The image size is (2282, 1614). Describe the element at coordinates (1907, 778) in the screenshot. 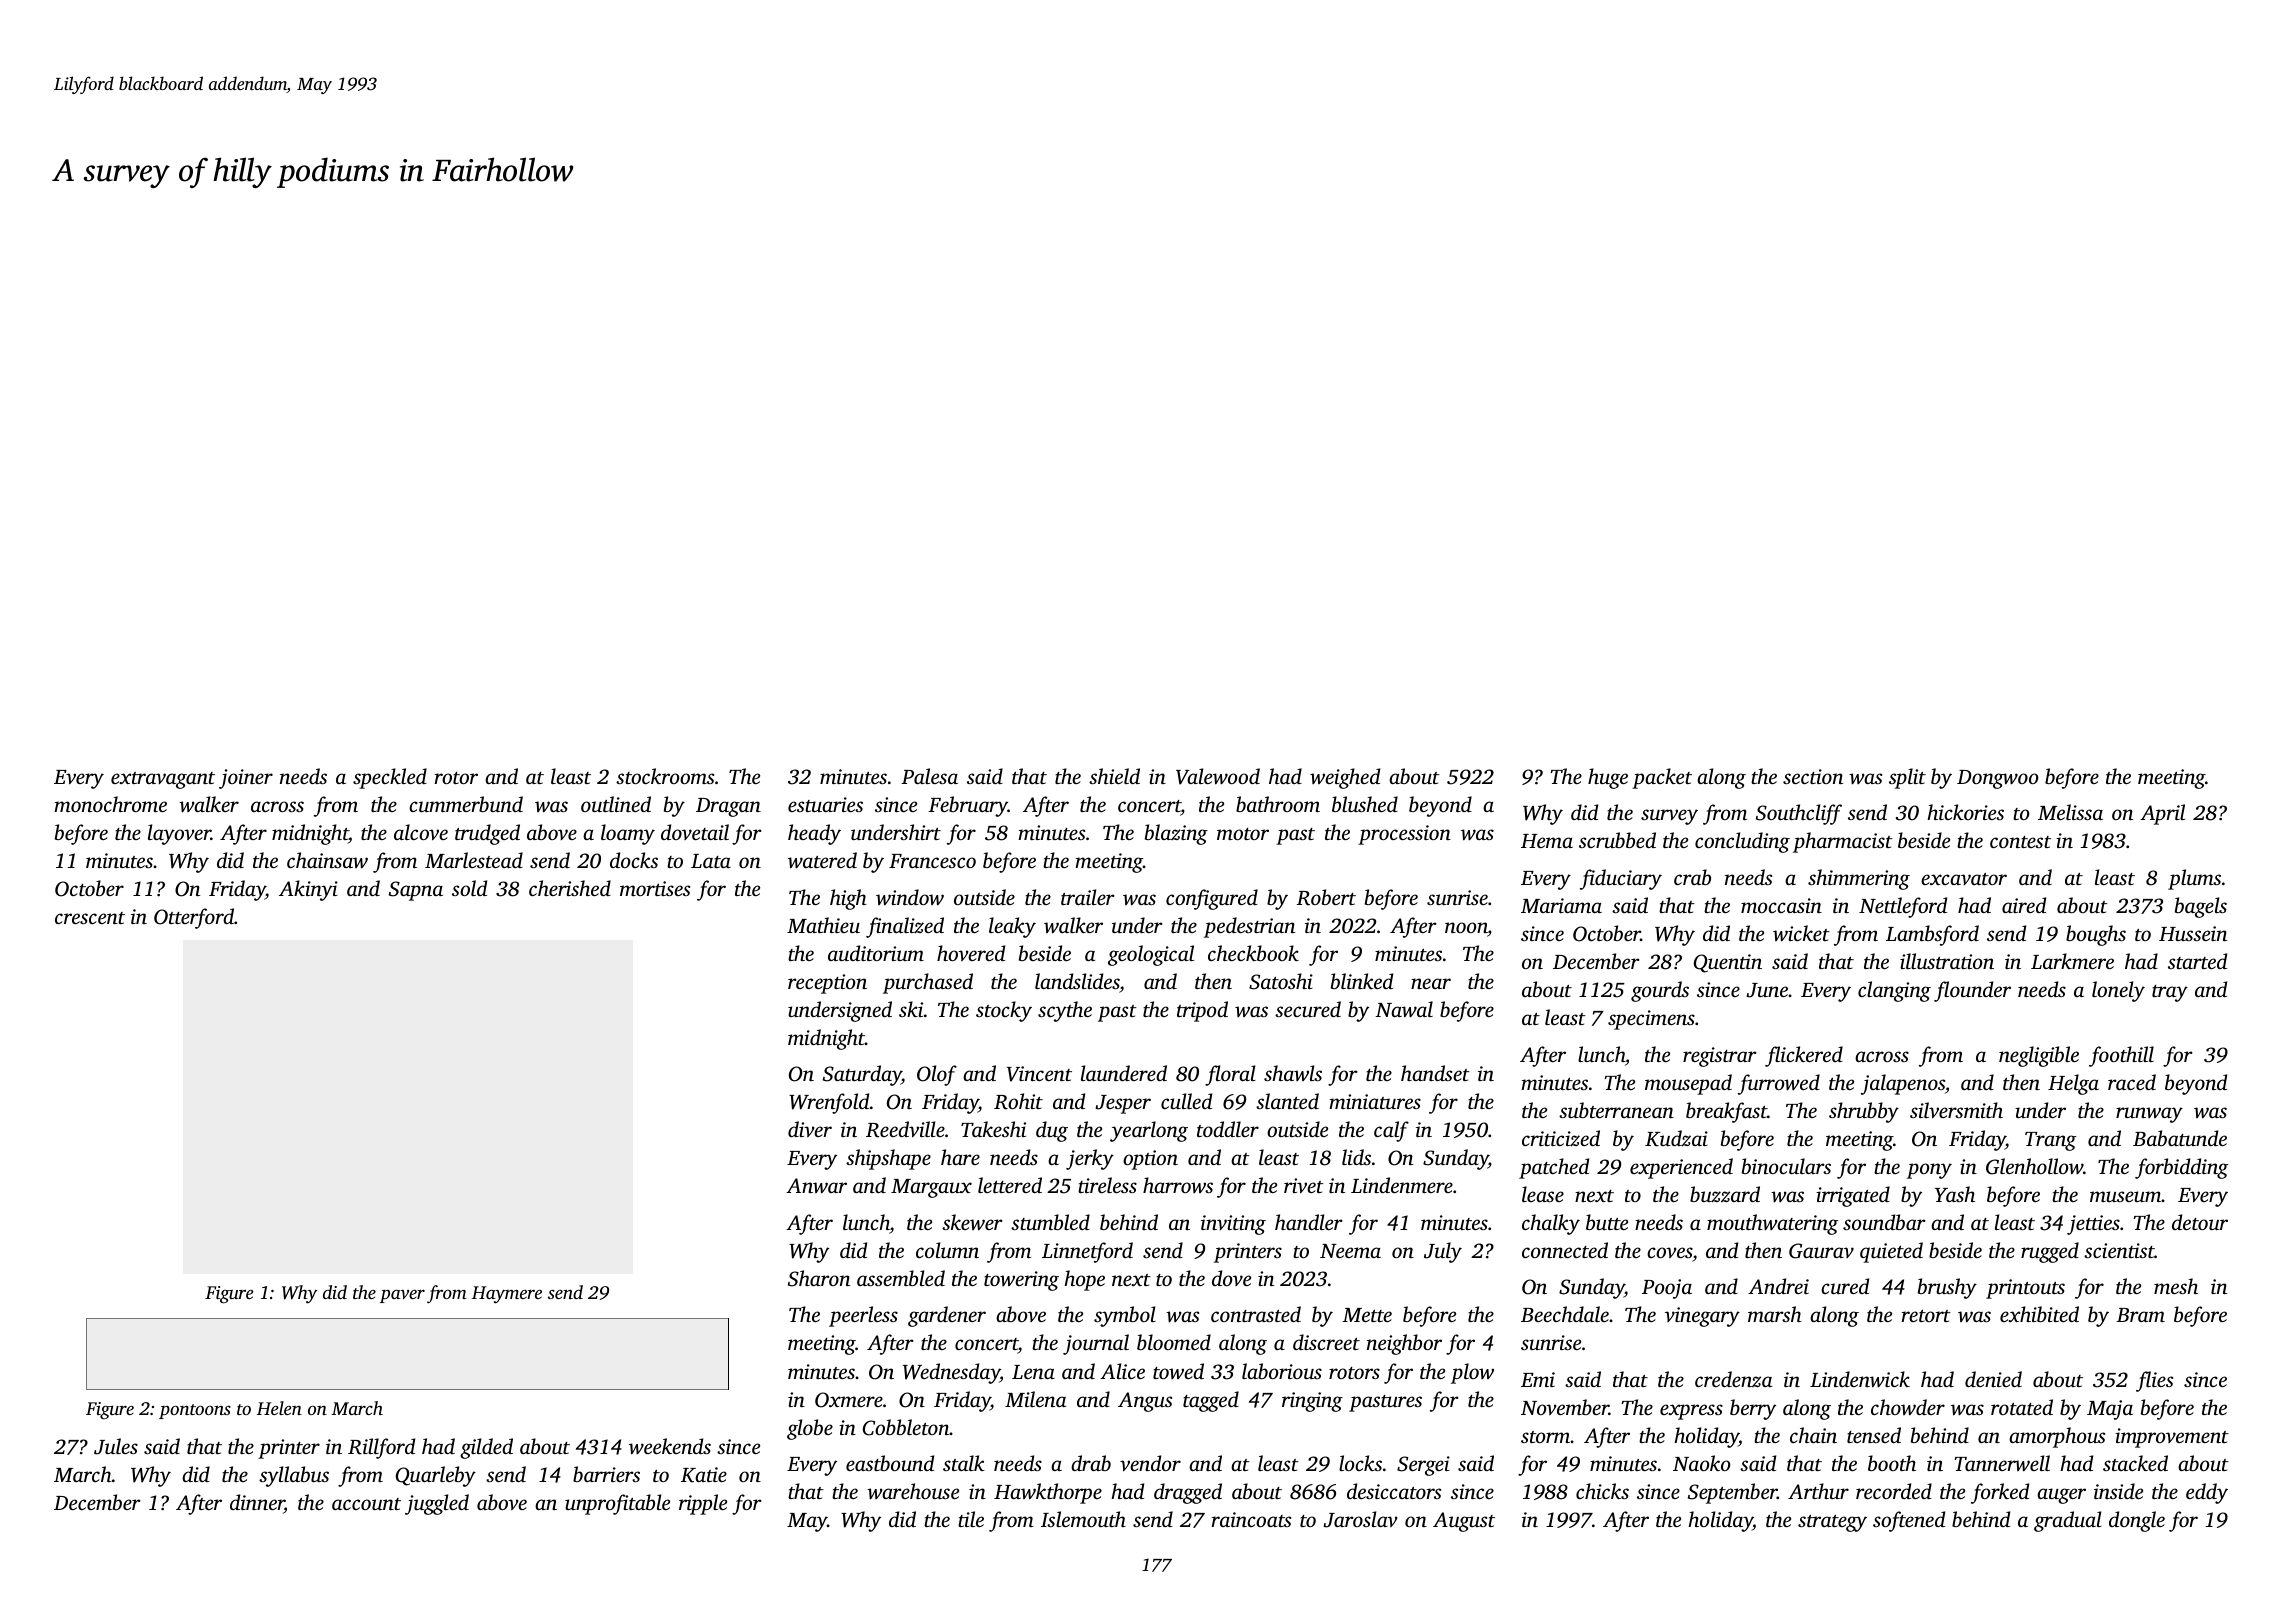

I see `split` at that location.
